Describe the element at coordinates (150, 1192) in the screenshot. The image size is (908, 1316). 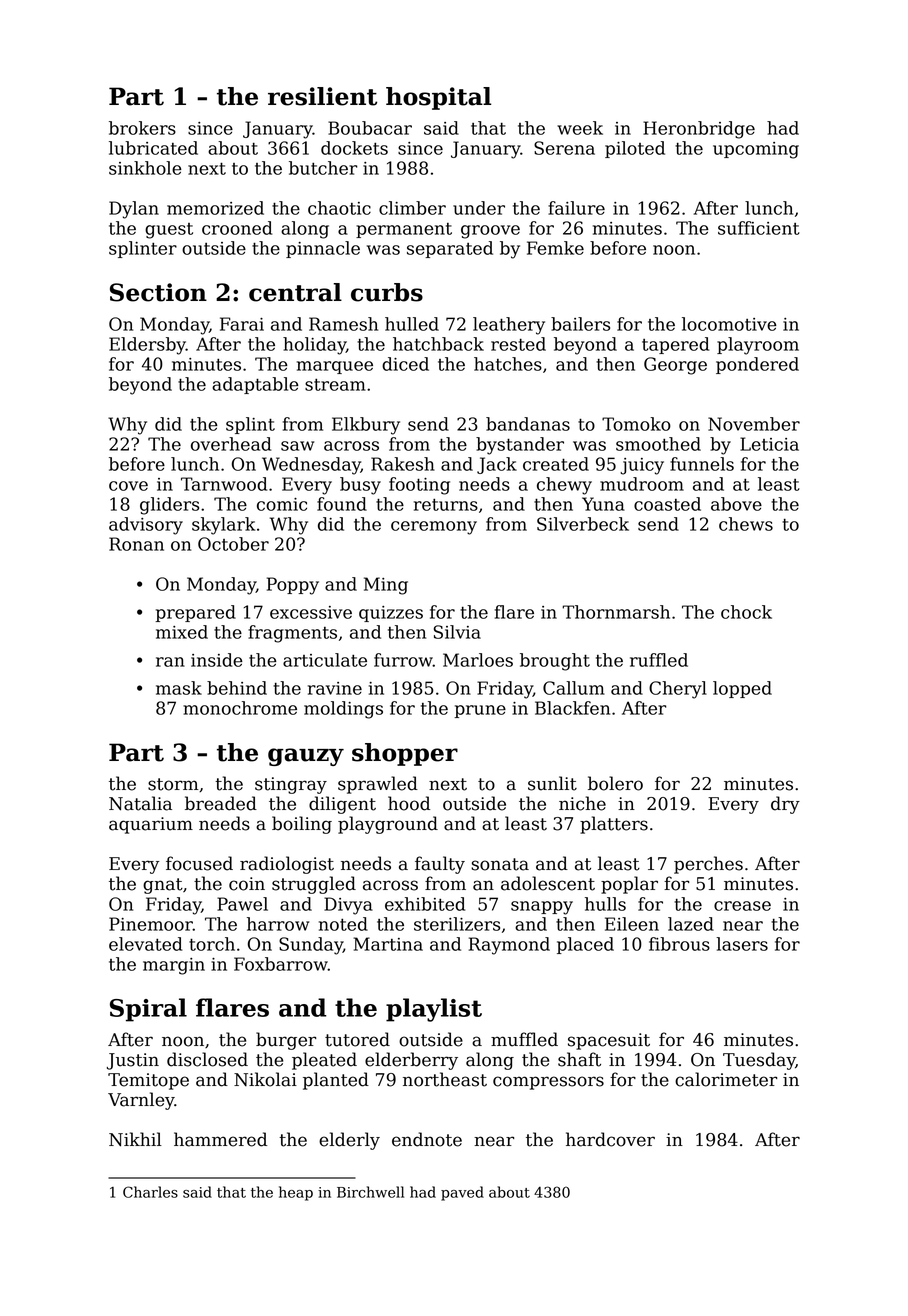
I see `Charles` at that location.
